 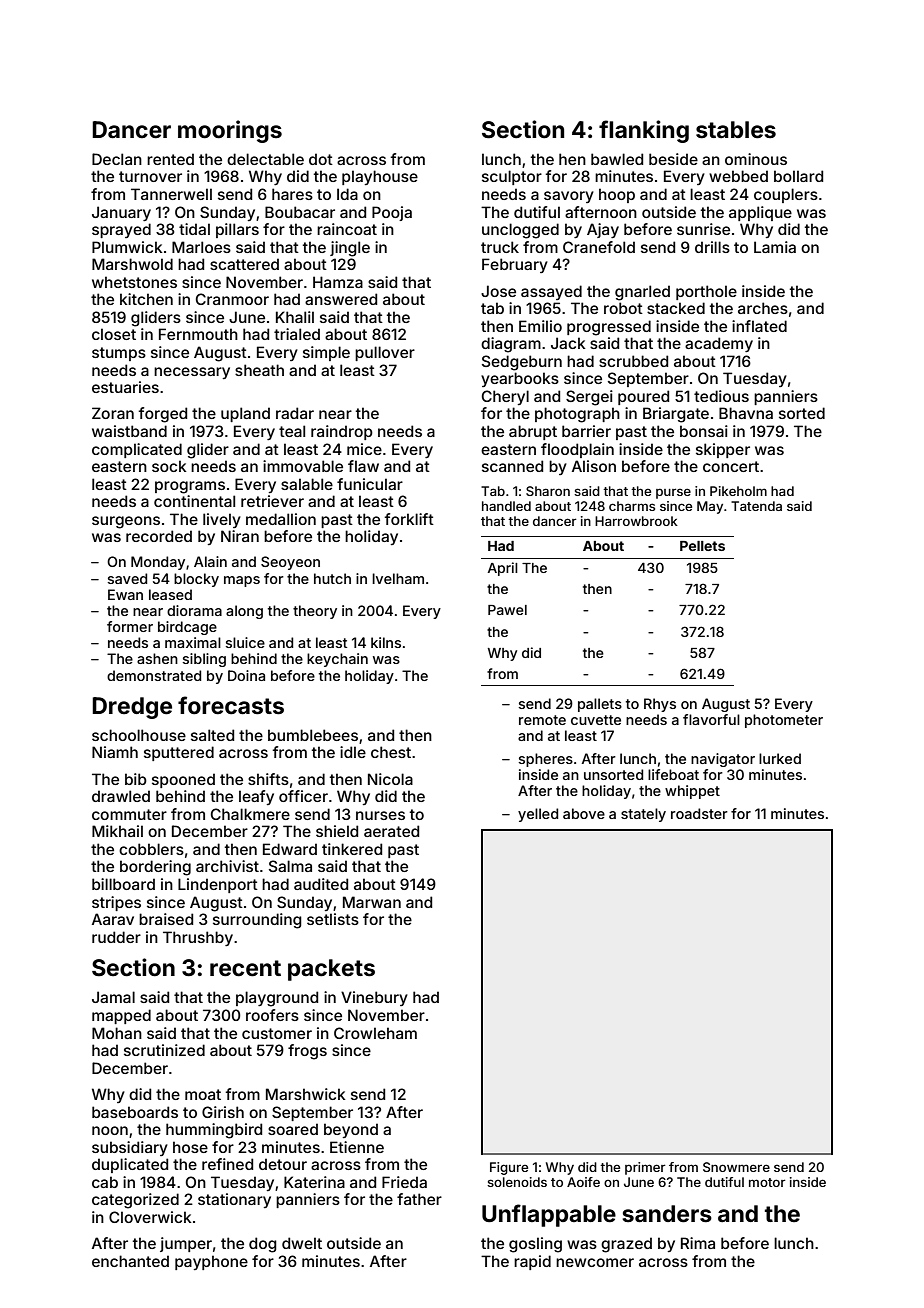 I want to click on rapid, so click(x=532, y=1262).
